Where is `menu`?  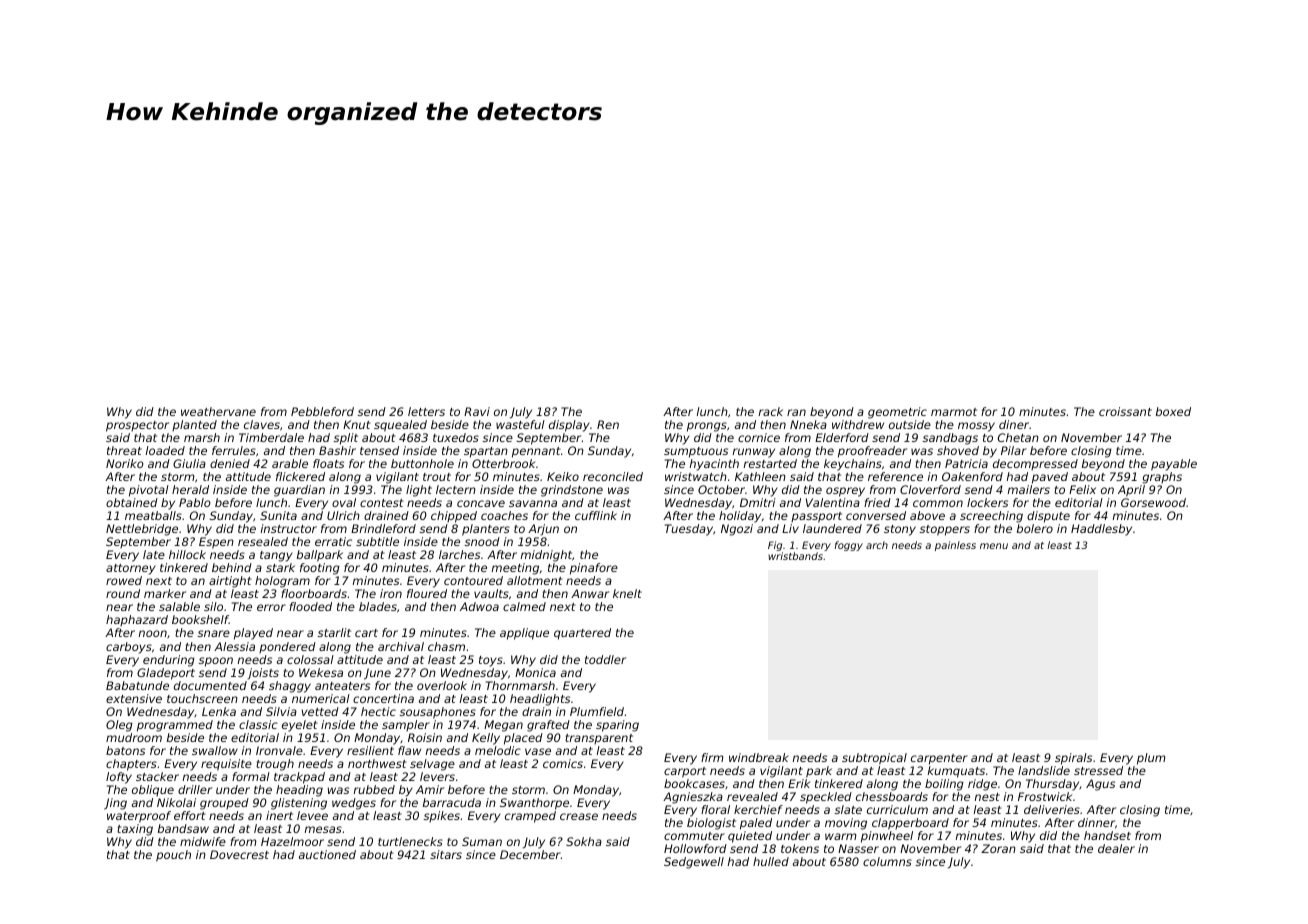
menu is located at coordinates (994, 546).
